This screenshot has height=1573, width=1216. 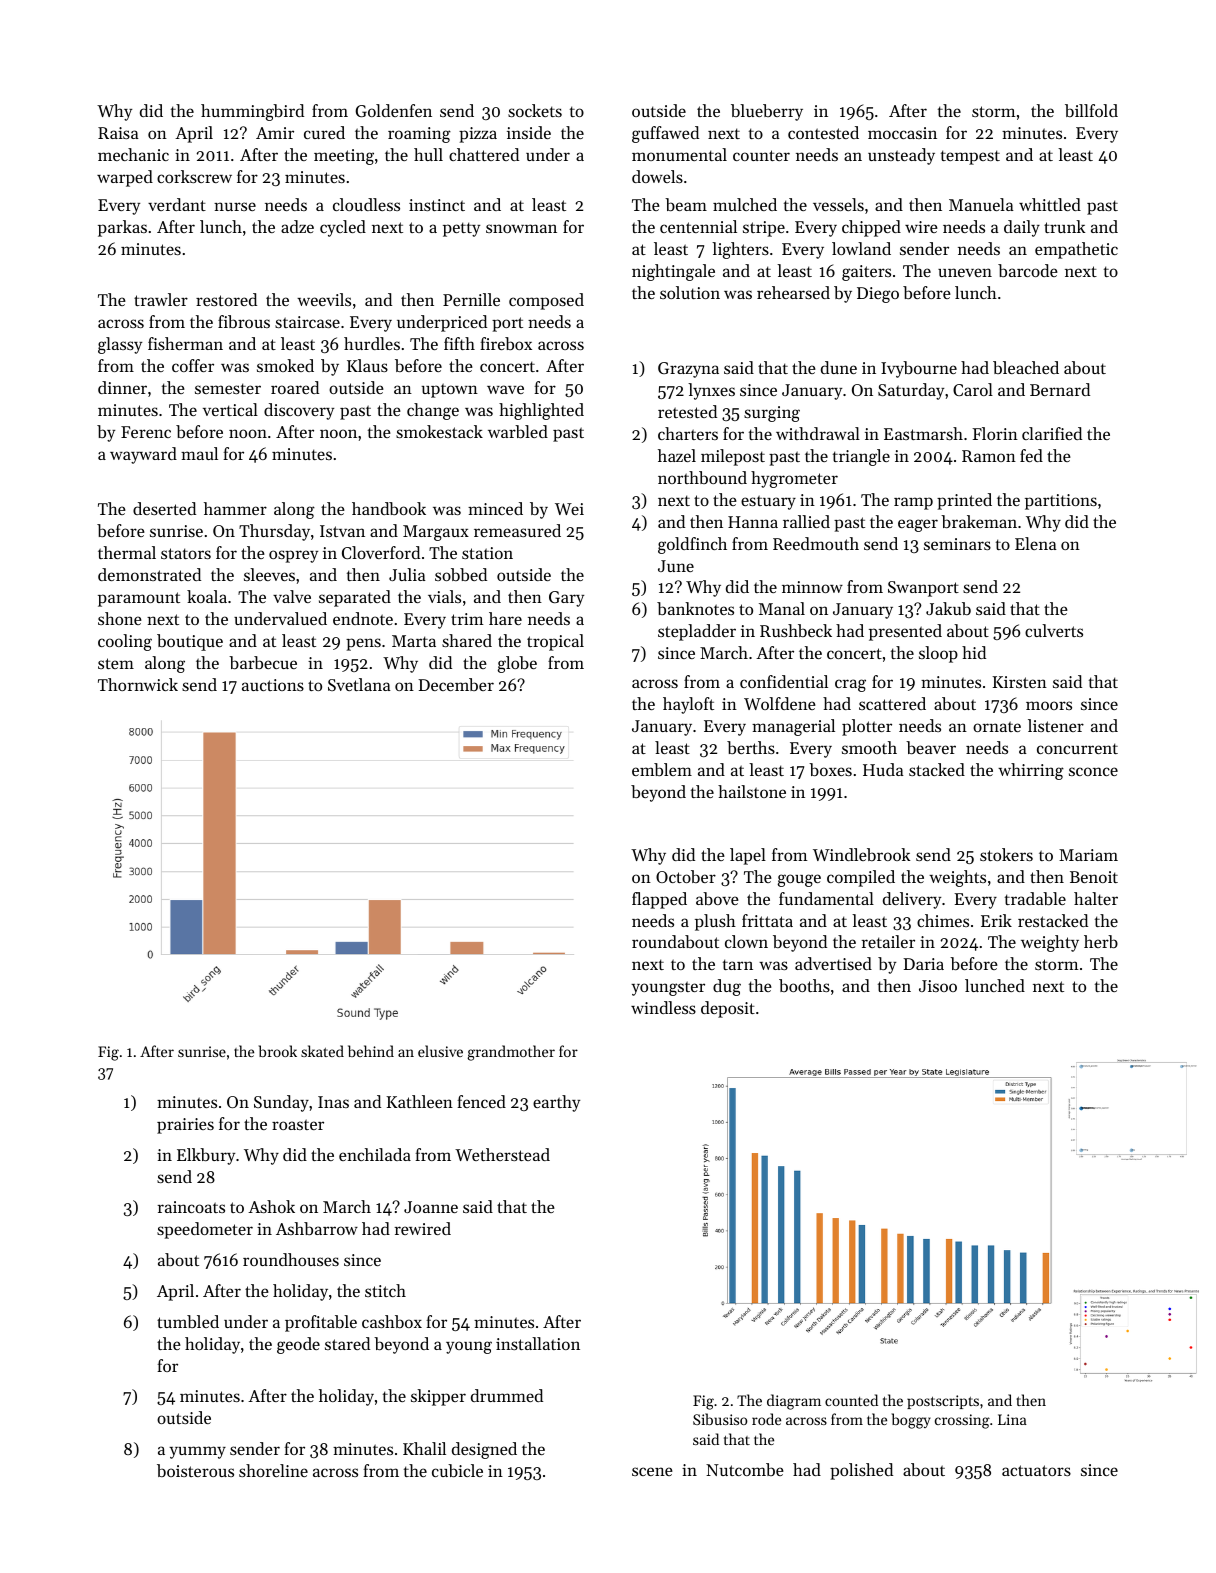 What do you see at coordinates (566, 599) in the screenshot?
I see `Gary` at bounding box center [566, 599].
